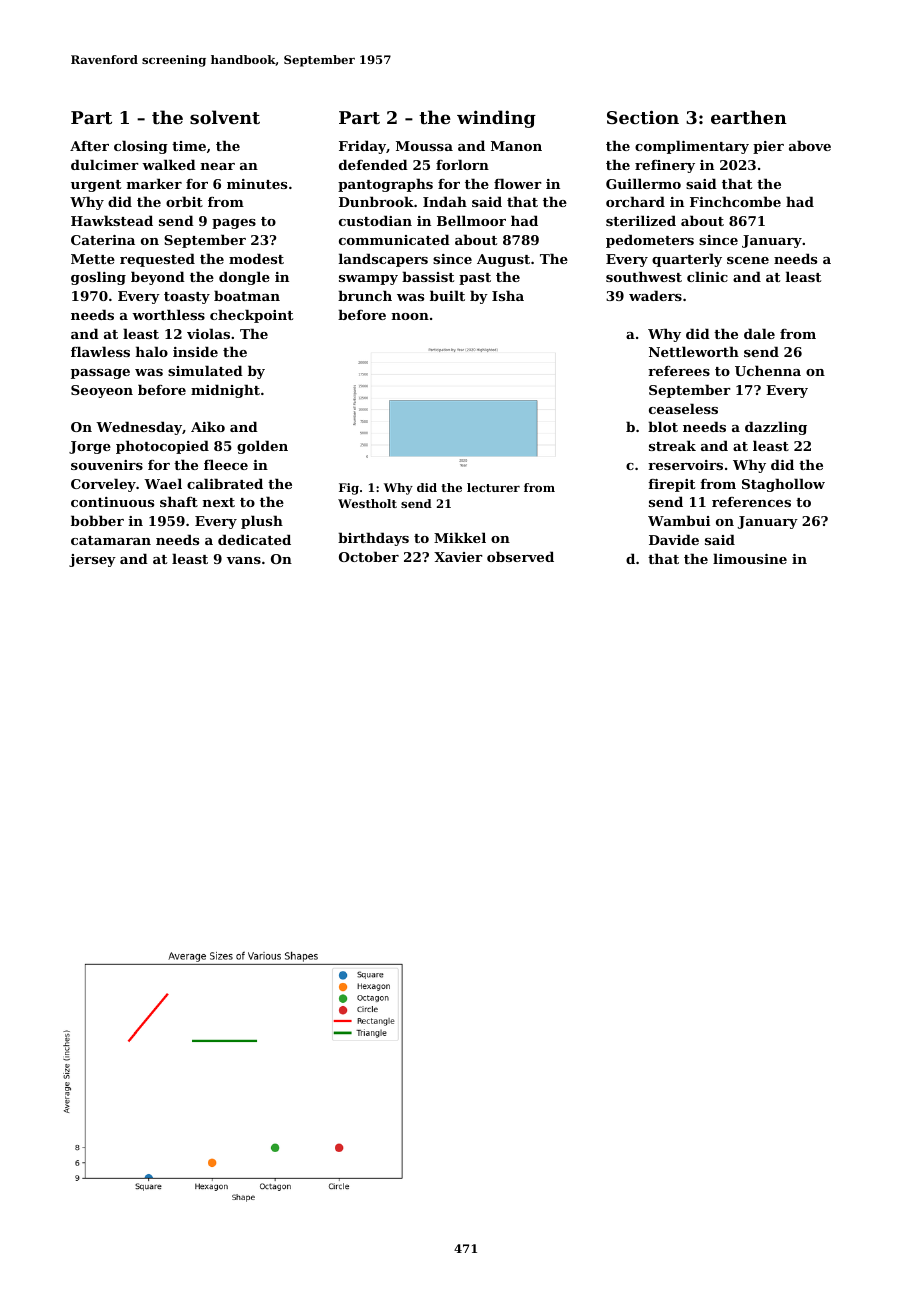  I want to click on noon, so click(410, 316).
